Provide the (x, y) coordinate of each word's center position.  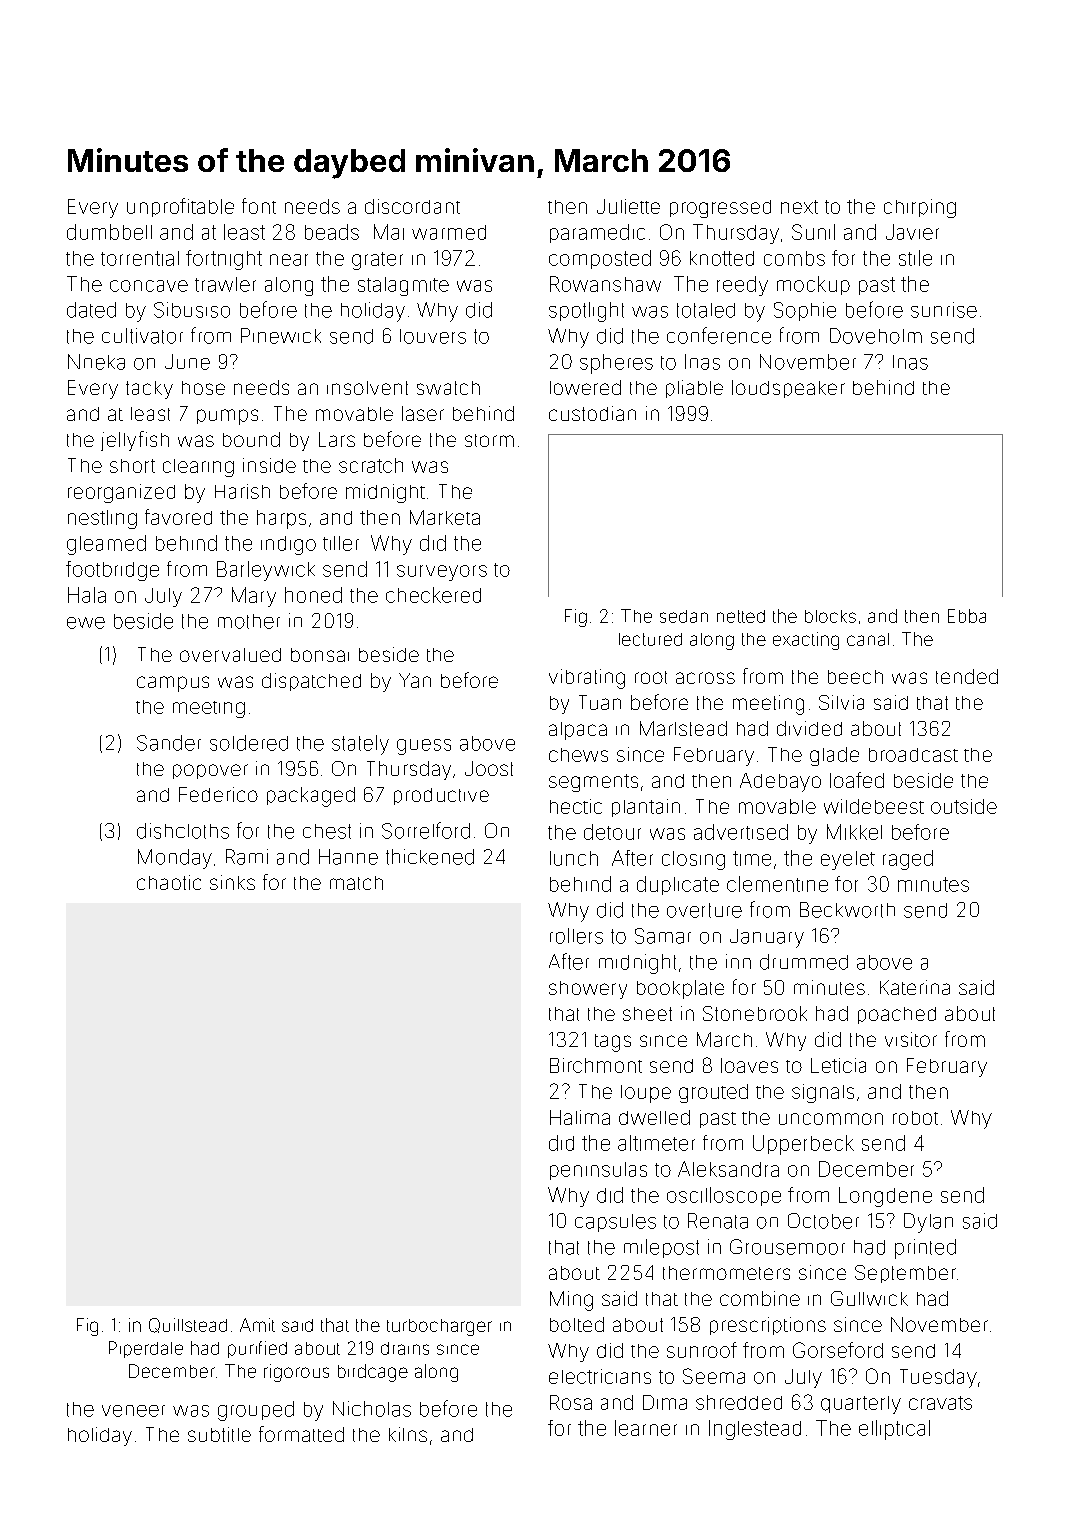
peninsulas (598, 1171)
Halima (580, 1117)
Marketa (445, 517)
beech (855, 677)
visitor (911, 1039)
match (356, 883)
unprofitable (180, 207)
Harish (242, 491)
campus (173, 684)
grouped (256, 1411)
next (799, 207)
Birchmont (596, 1065)
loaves (749, 1065)
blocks (830, 616)
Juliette (628, 206)
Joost (489, 768)
